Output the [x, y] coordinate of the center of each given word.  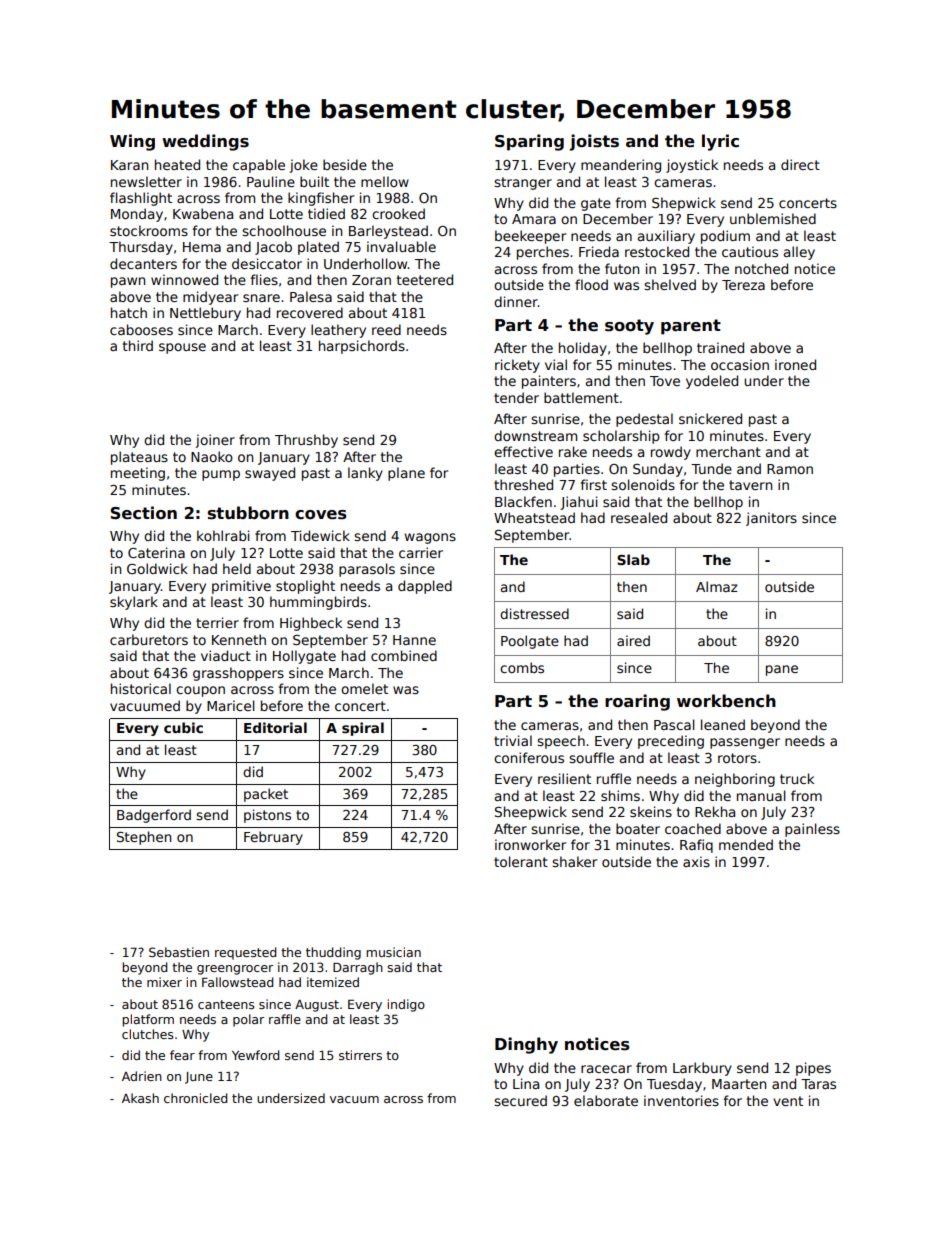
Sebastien [179, 952]
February [273, 838]
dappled [425, 587]
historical [141, 688]
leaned [723, 724]
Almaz [717, 586]
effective [523, 451]
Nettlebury [205, 314]
